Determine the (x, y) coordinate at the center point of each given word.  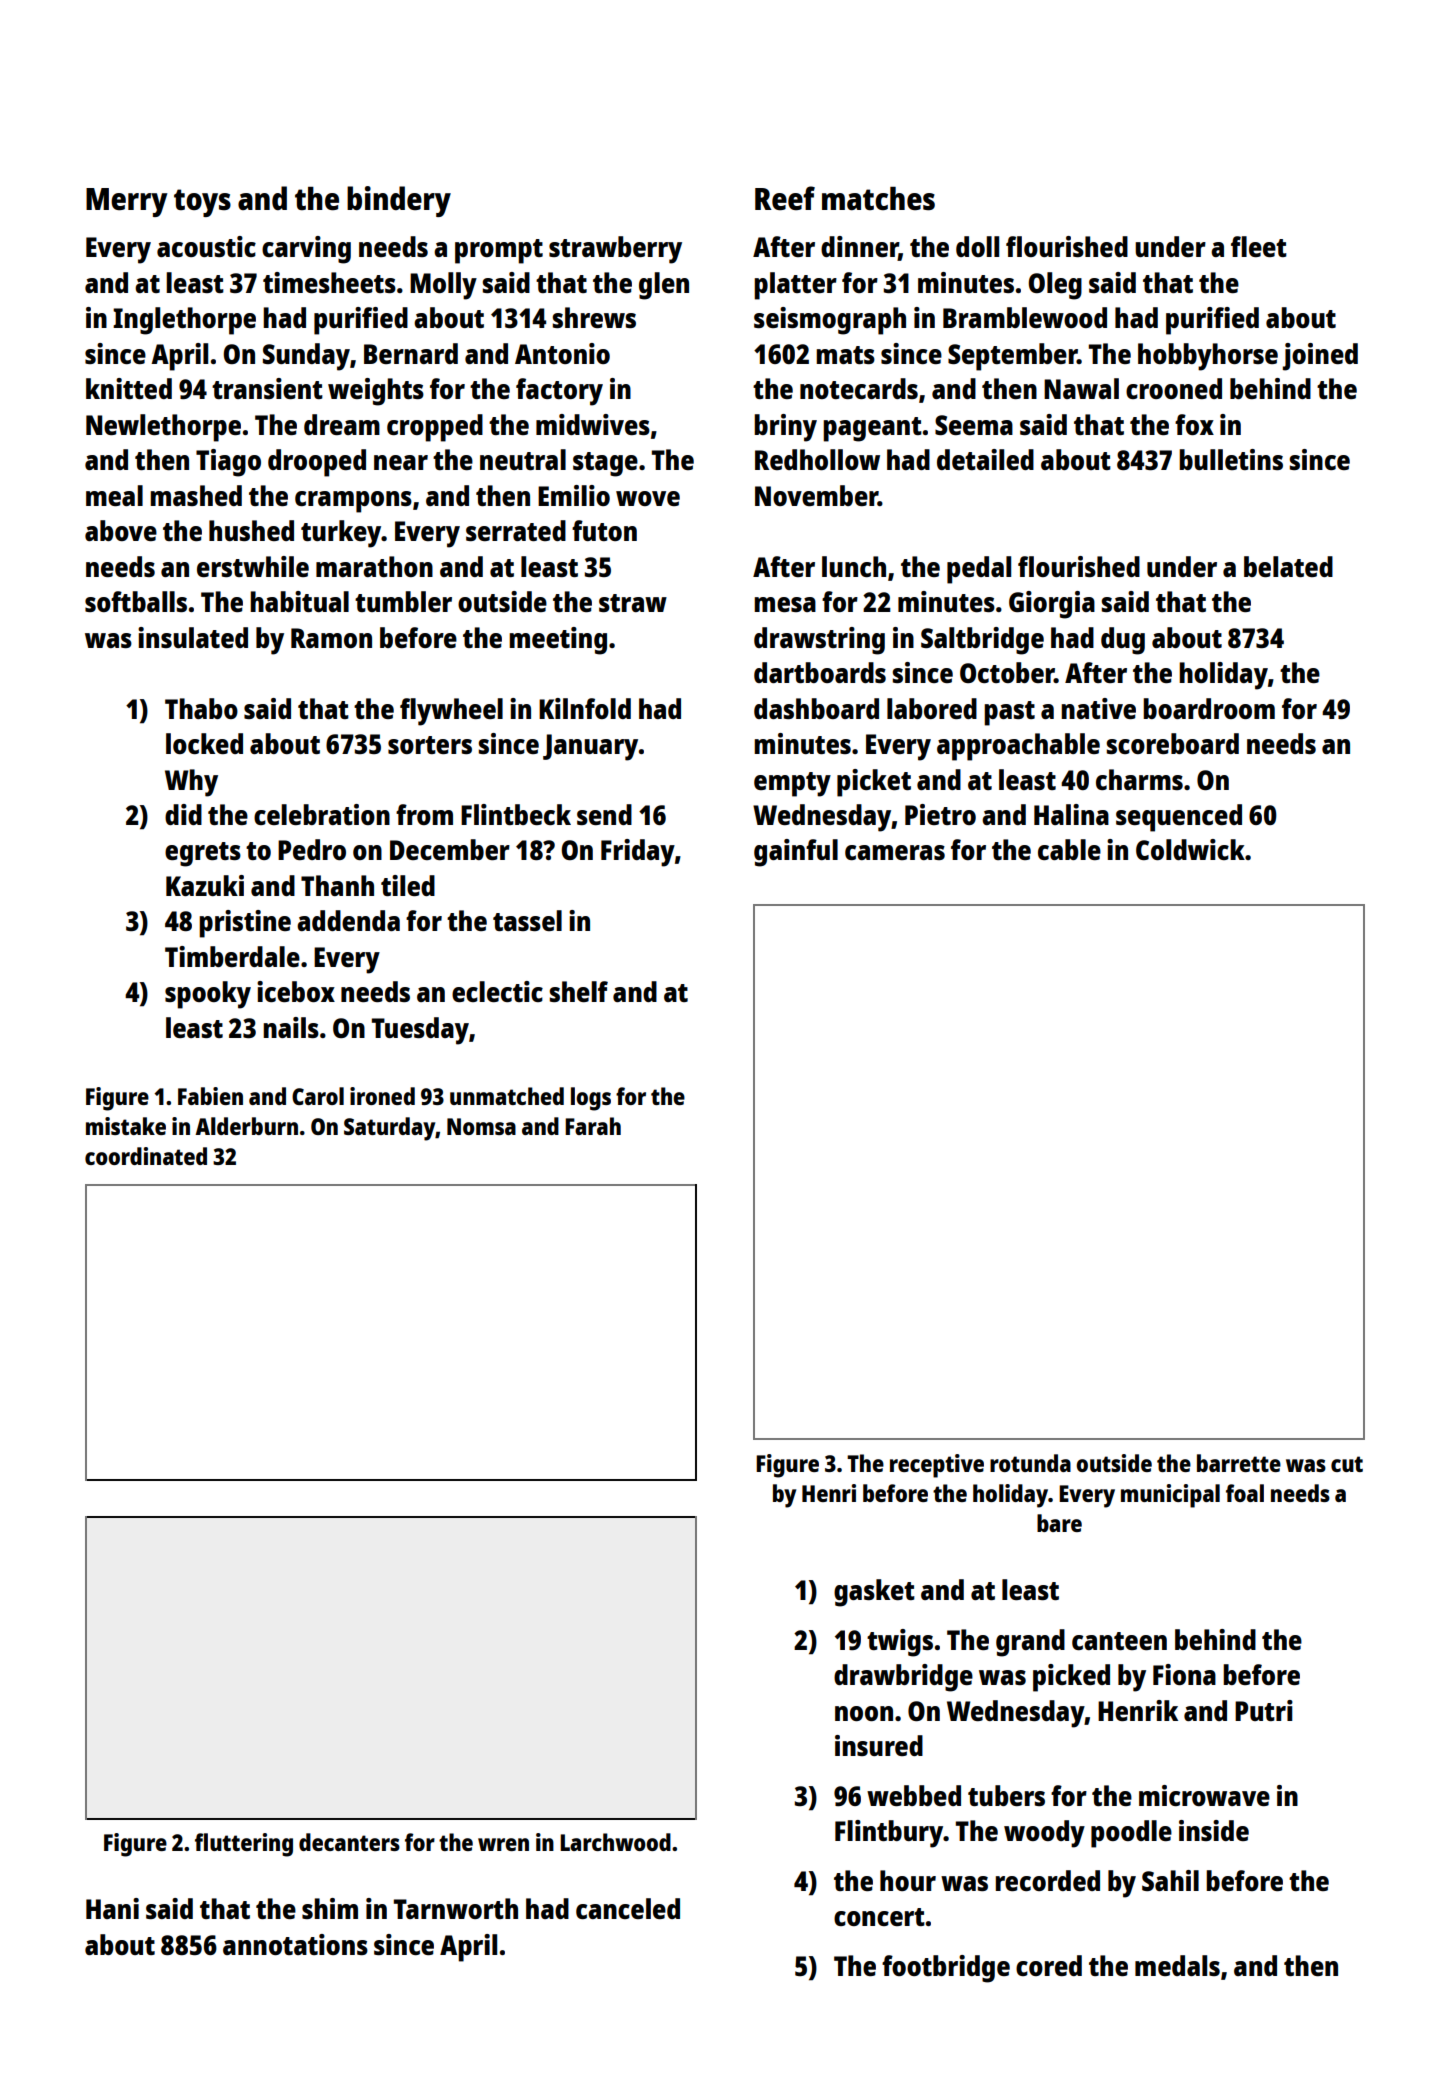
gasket (874, 1593)
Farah (593, 1126)
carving (306, 250)
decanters (349, 1842)
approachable (1018, 747)
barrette (1239, 1463)
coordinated (146, 1156)
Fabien (210, 1096)
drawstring (819, 641)
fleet (1259, 246)
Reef (785, 198)
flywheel (451, 712)
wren (503, 1844)
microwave (1204, 1795)
